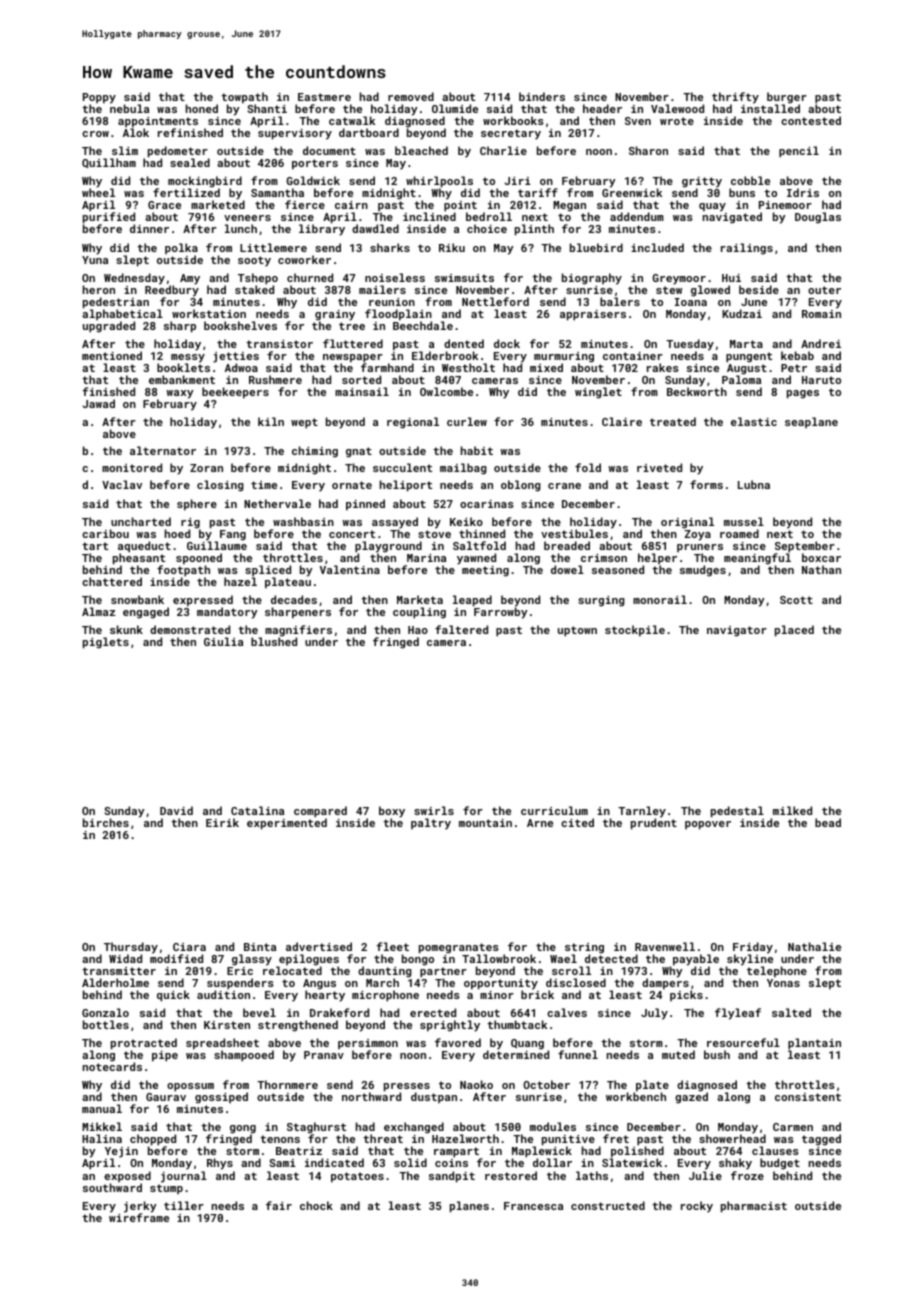 The height and width of the image is (1308, 924). What do you see at coordinates (808, 1097) in the image?
I see `consistent` at bounding box center [808, 1097].
